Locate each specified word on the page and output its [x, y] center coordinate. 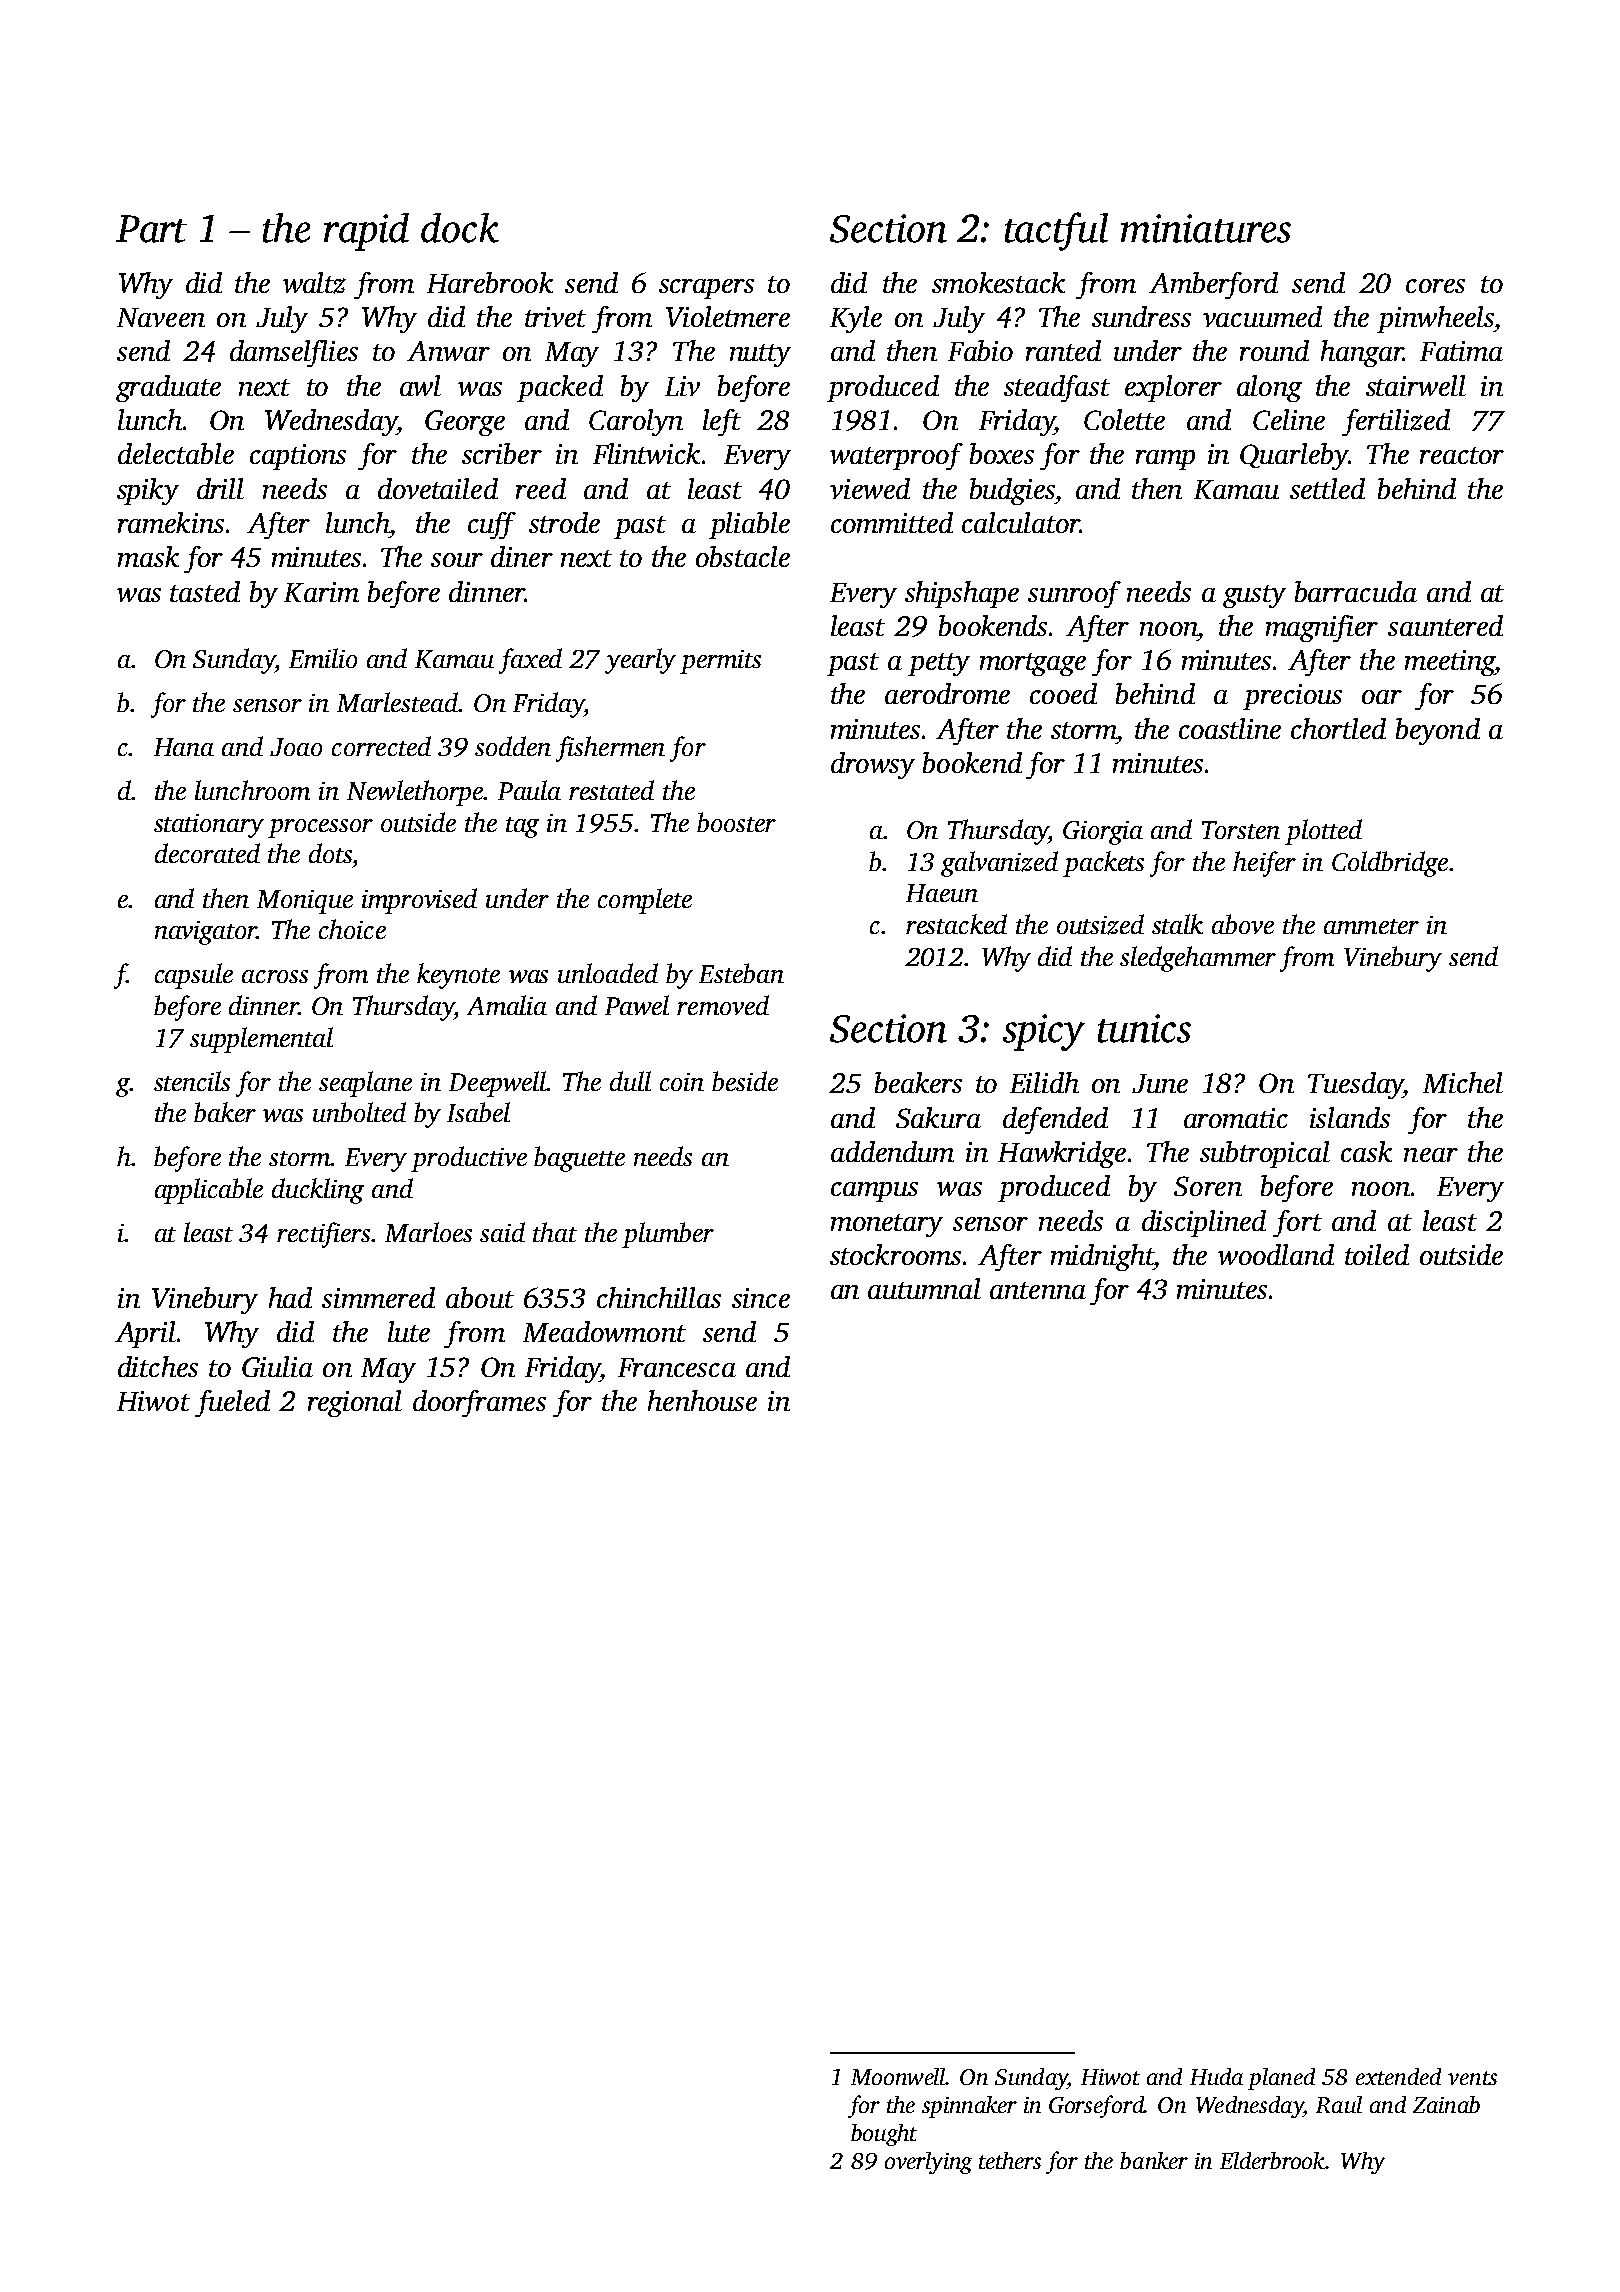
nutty [760, 355]
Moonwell [898, 2076]
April [145, 1334]
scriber [502, 453]
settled [1327, 488]
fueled [232, 1403]
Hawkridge [1062, 1154]
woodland [1276, 1254]
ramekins [171, 522]
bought [884, 2135]
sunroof [1074, 594]
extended [1398, 2076]
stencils [192, 1081]
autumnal [924, 1288]
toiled [1377, 1254]
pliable [749, 525]
